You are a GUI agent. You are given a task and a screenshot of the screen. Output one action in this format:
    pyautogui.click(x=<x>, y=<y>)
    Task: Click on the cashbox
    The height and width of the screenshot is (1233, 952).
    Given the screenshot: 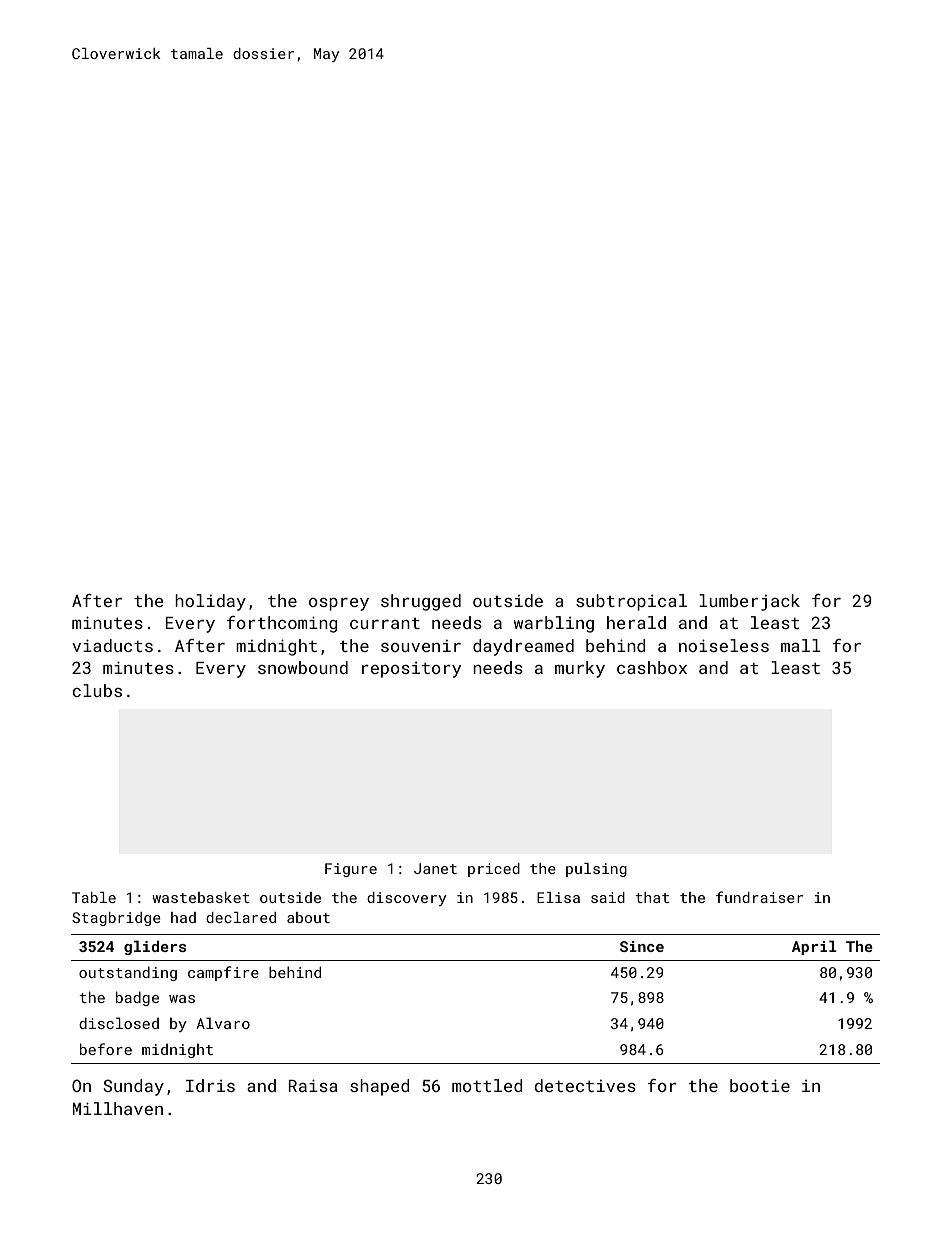 What is the action you would take?
    pyautogui.click(x=652, y=667)
